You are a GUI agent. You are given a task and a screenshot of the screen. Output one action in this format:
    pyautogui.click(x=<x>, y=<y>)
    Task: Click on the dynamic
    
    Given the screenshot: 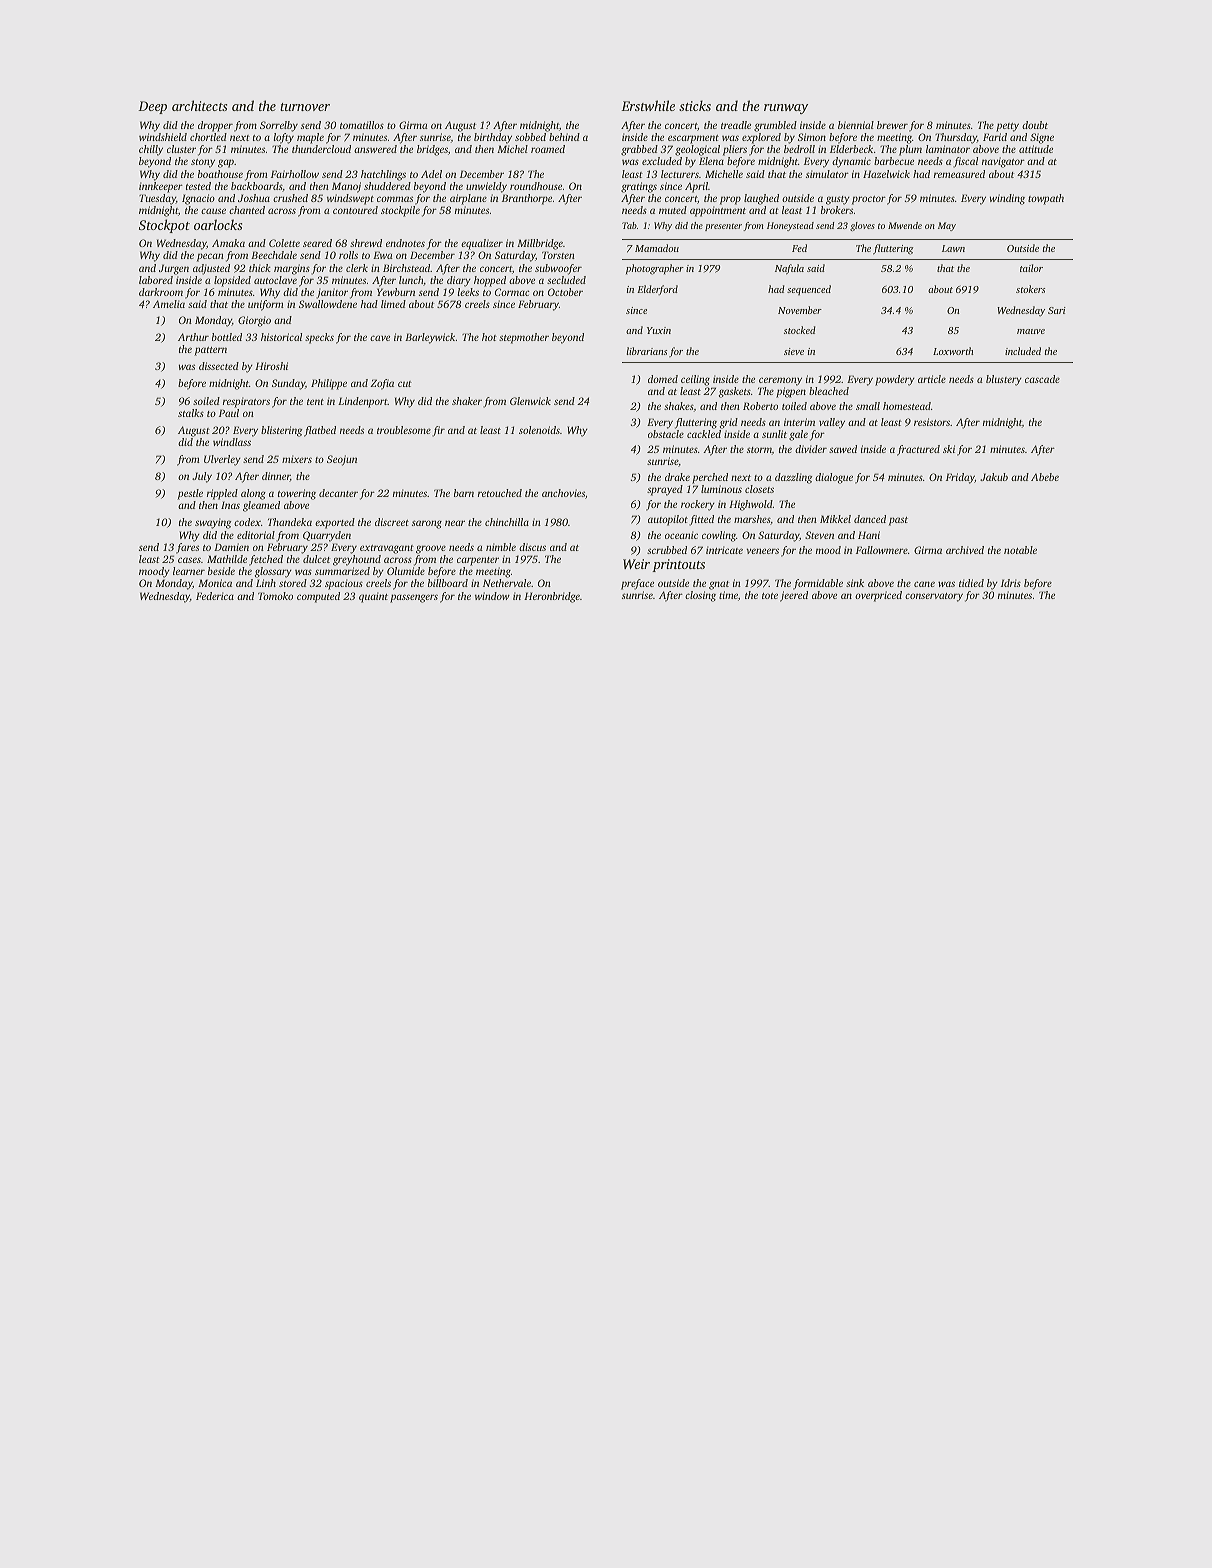 What is the action you would take?
    pyautogui.click(x=851, y=162)
